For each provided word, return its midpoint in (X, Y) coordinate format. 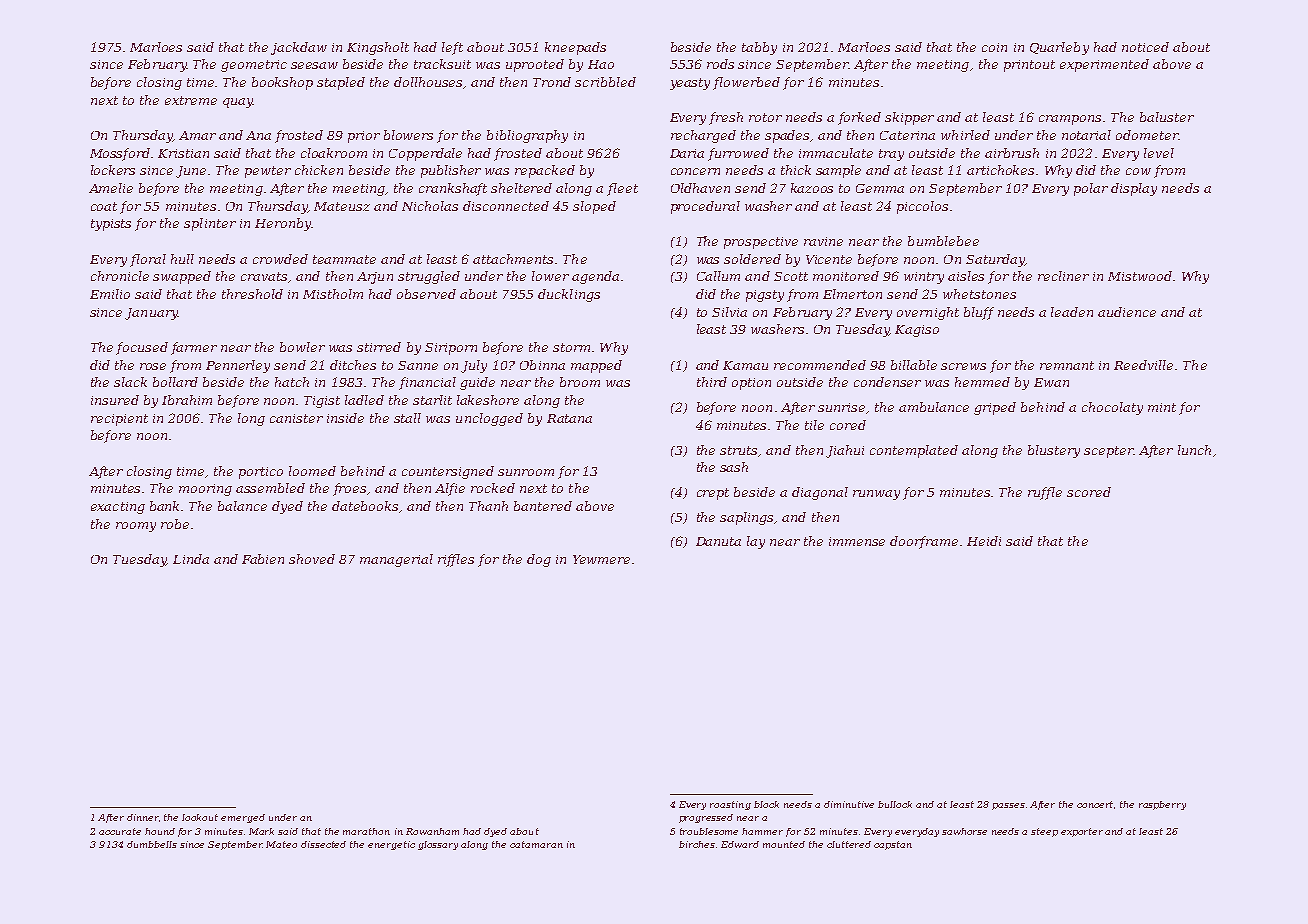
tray (891, 155)
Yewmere (601, 559)
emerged (243, 818)
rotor (765, 117)
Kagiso (917, 331)
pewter (268, 172)
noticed (1145, 47)
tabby (759, 48)
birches (697, 844)
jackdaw (299, 48)
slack (130, 382)
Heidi (984, 541)
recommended (820, 365)
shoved (312, 559)
